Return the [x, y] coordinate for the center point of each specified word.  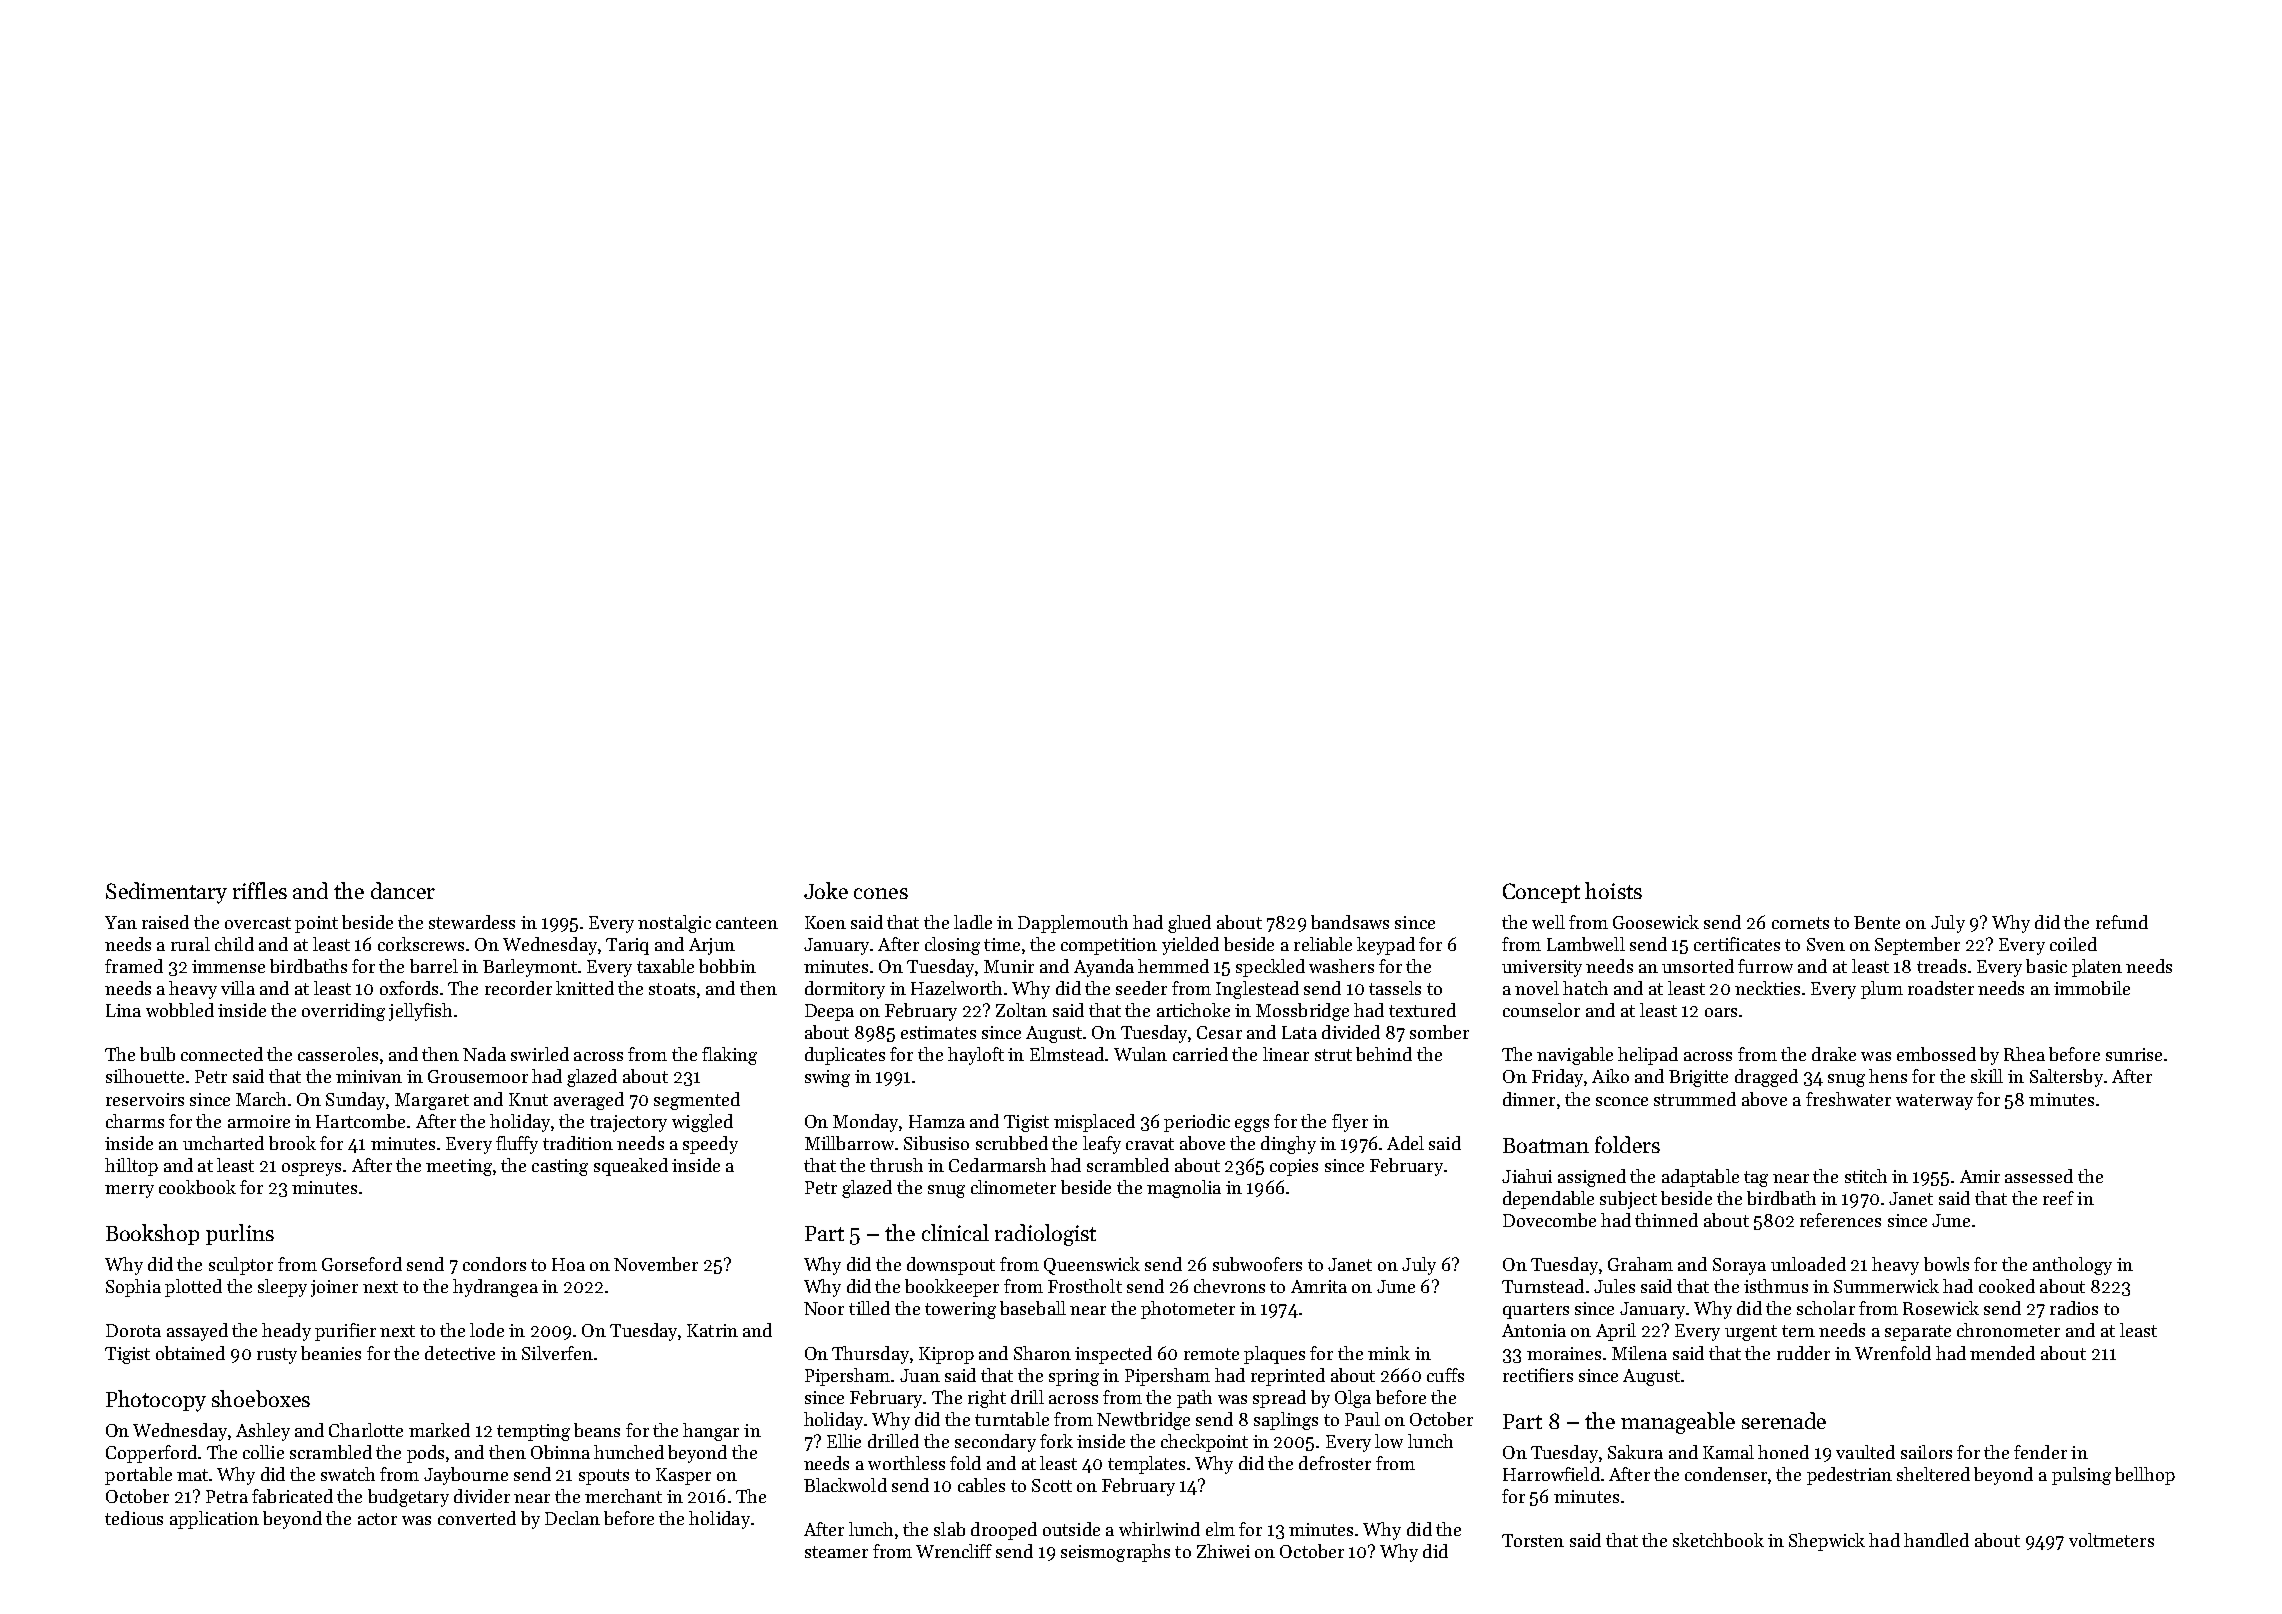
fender [2040, 1452]
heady [286, 1332]
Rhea [2024, 1054]
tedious [134, 1518]
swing [827, 1078]
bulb [157, 1054]
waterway [1934, 1102]
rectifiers [1538, 1375]
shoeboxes [261, 1398]
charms [135, 1121]
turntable [1012, 1419]
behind [1384, 1054]
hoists [1613, 890]
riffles [260, 890]
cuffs [1445, 1375]
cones [881, 893]
